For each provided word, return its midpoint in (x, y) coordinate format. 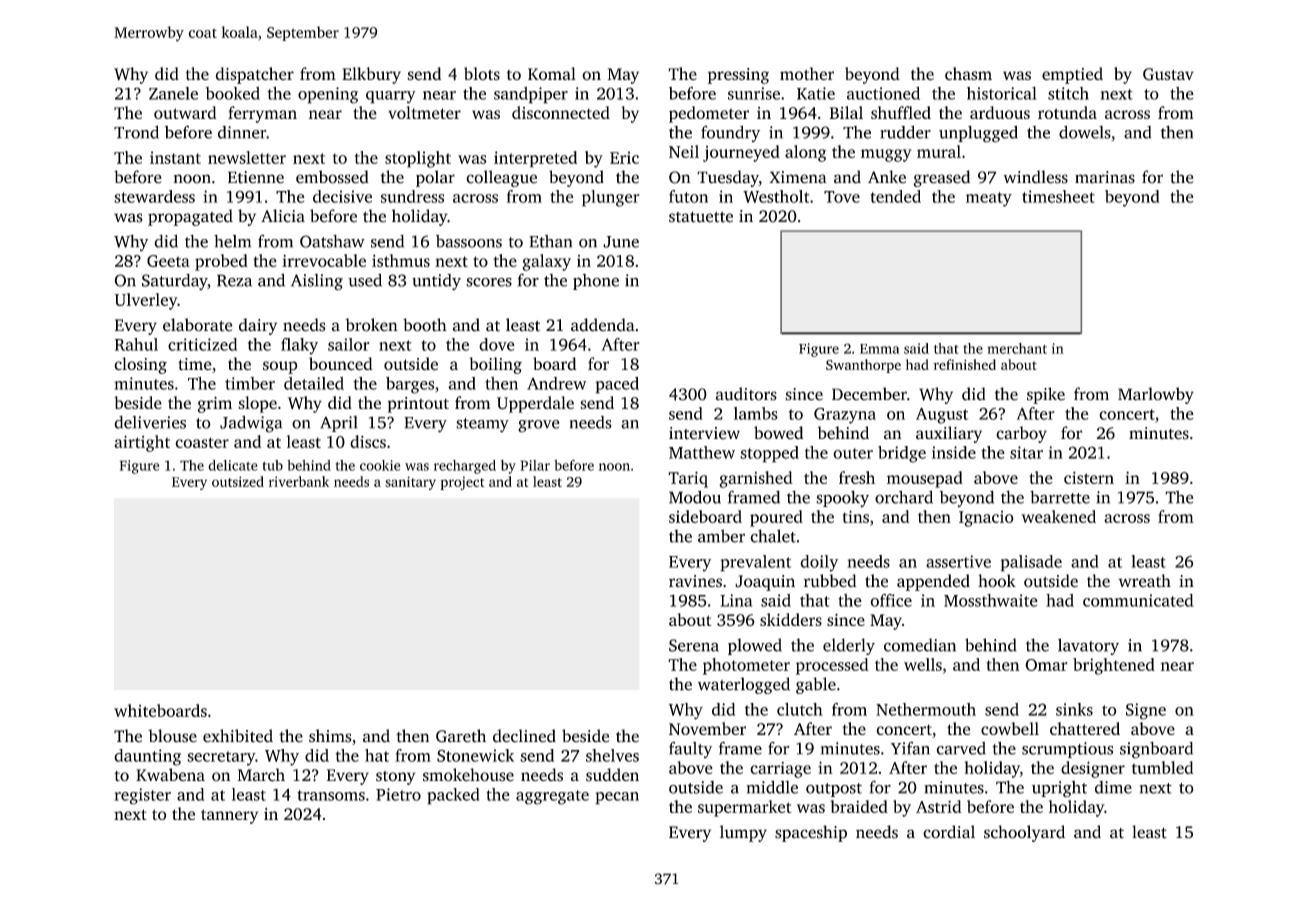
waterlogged (744, 685)
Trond (136, 132)
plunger (611, 198)
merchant (1017, 348)
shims (330, 736)
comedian (920, 645)
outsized (238, 481)
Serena (694, 645)
